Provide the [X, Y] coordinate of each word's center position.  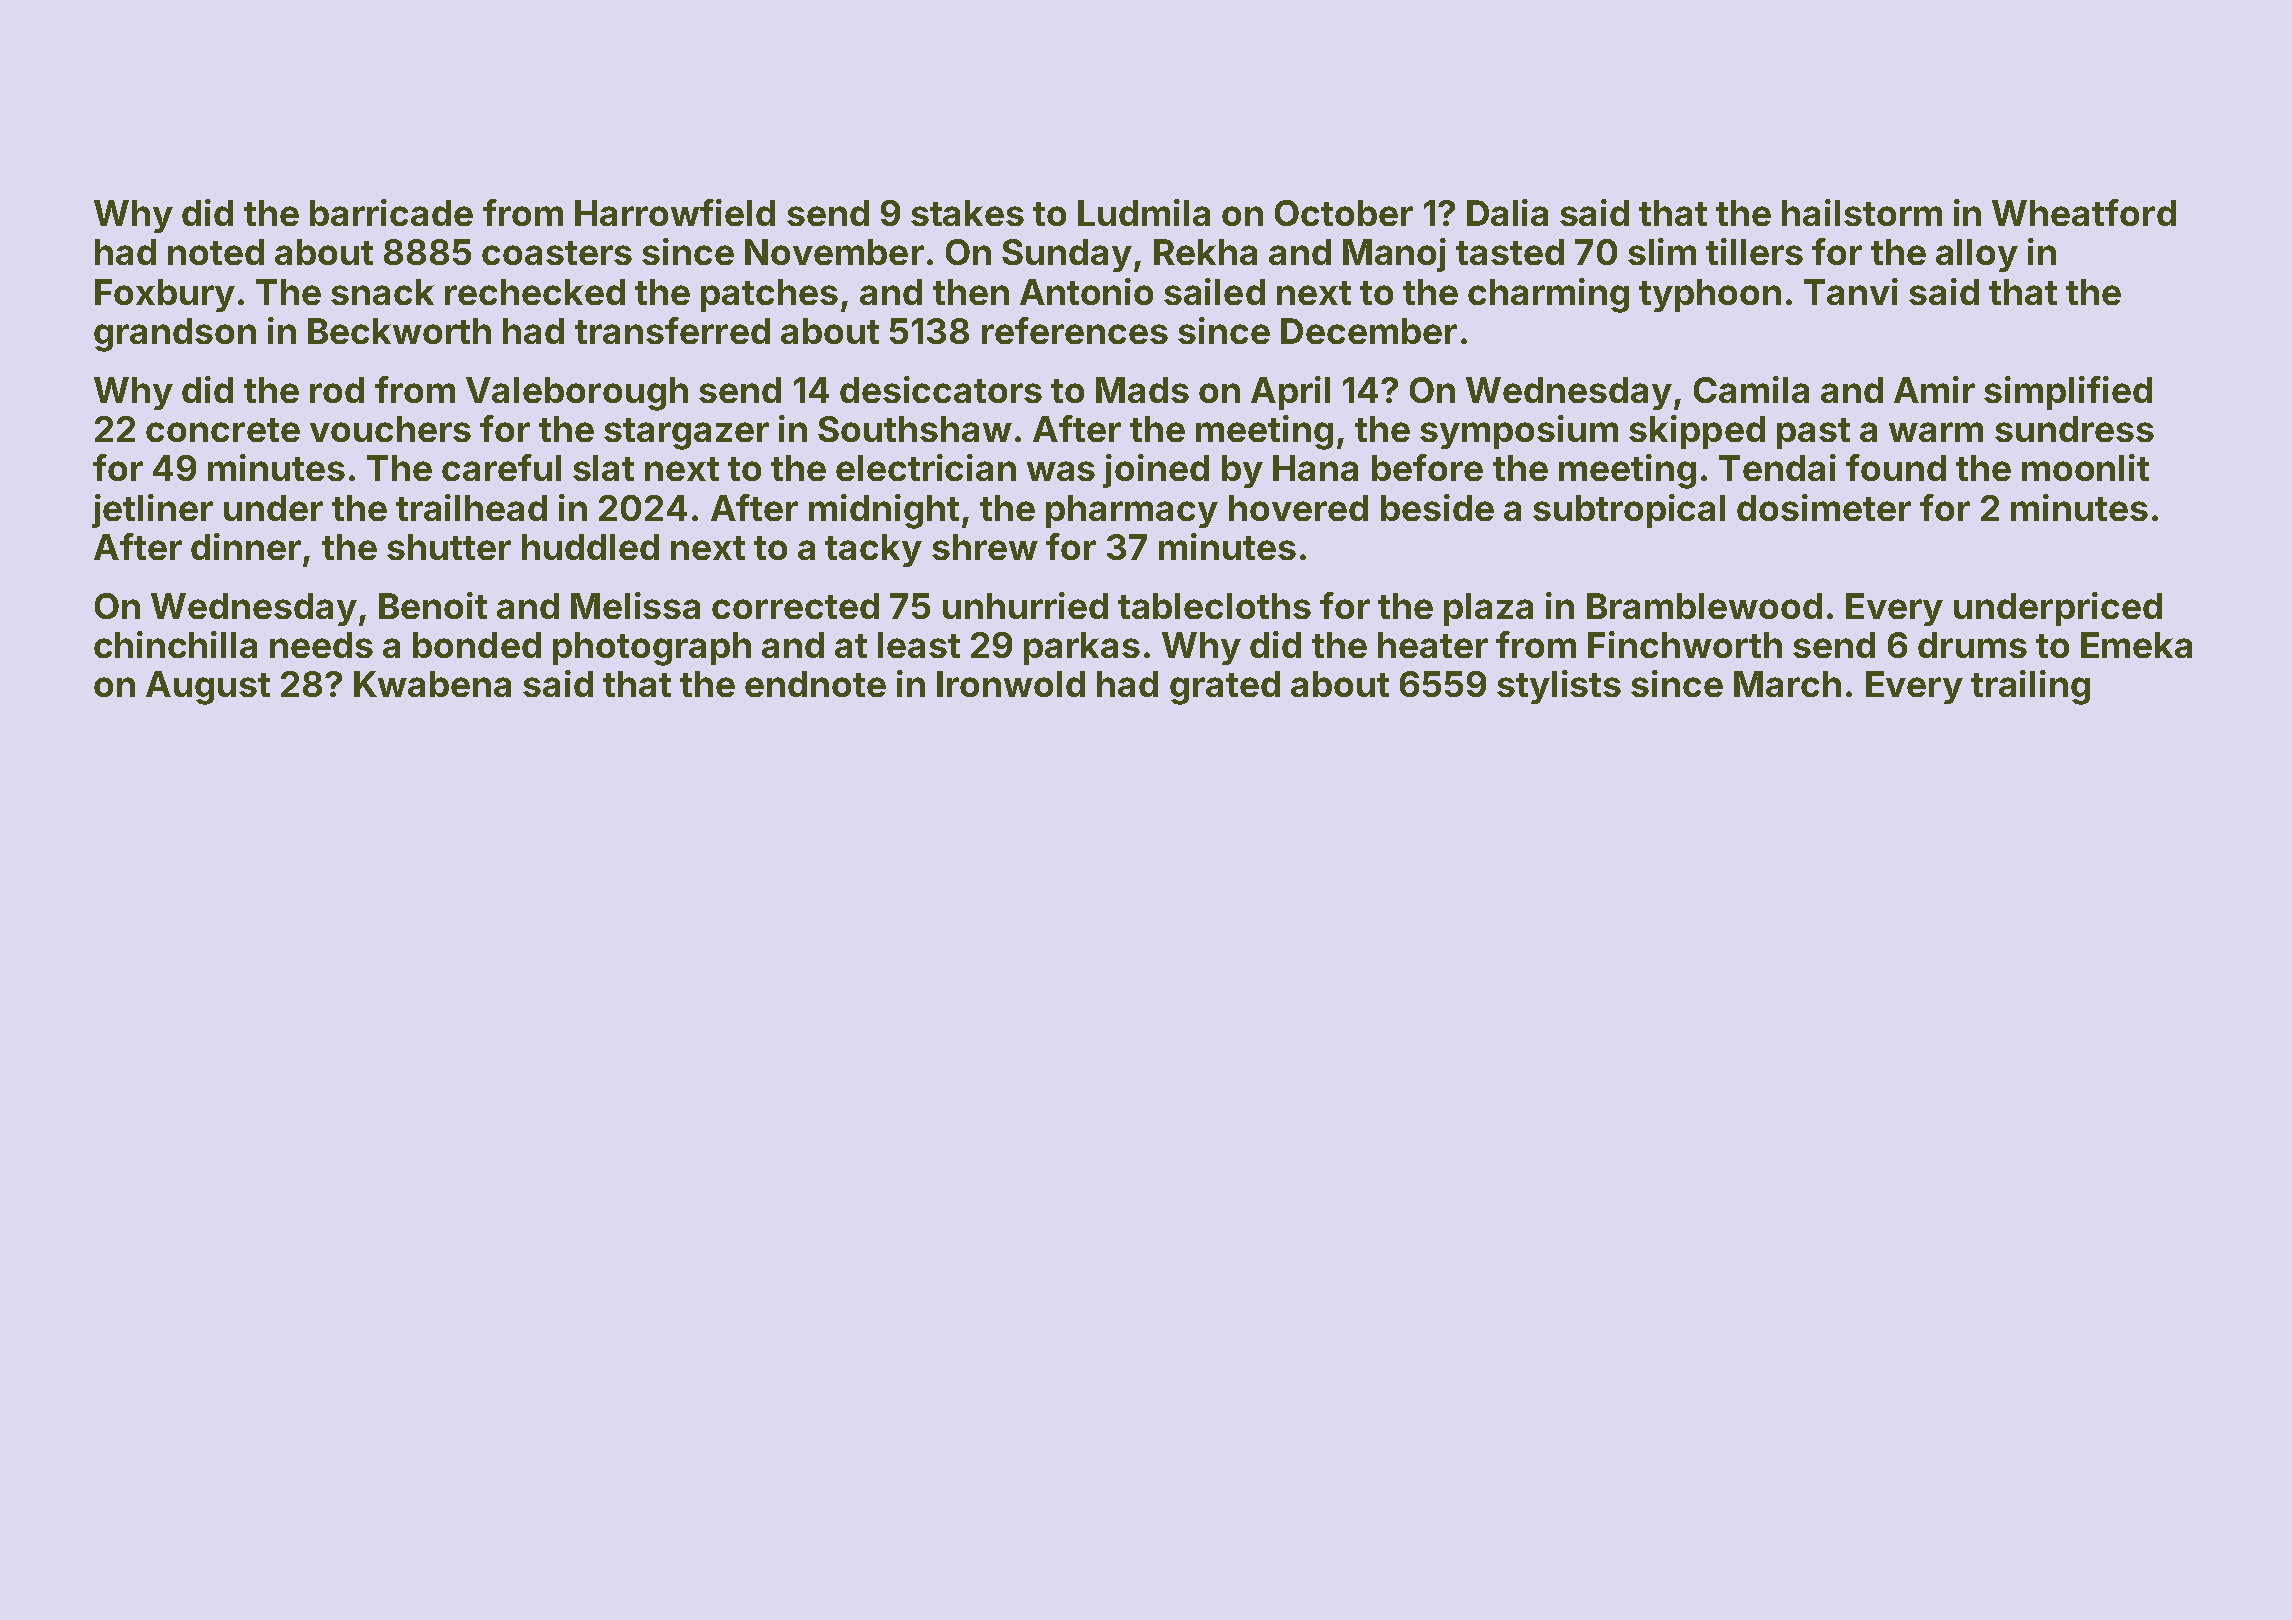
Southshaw [915, 429]
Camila [1751, 389]
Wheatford [2084, 212]
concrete [223, 430]
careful [501, 467]
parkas [1082, 648]
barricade [391, 212]
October [1344, 213]
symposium [1519, 432]
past [1813, 433]
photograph [652, 649]
